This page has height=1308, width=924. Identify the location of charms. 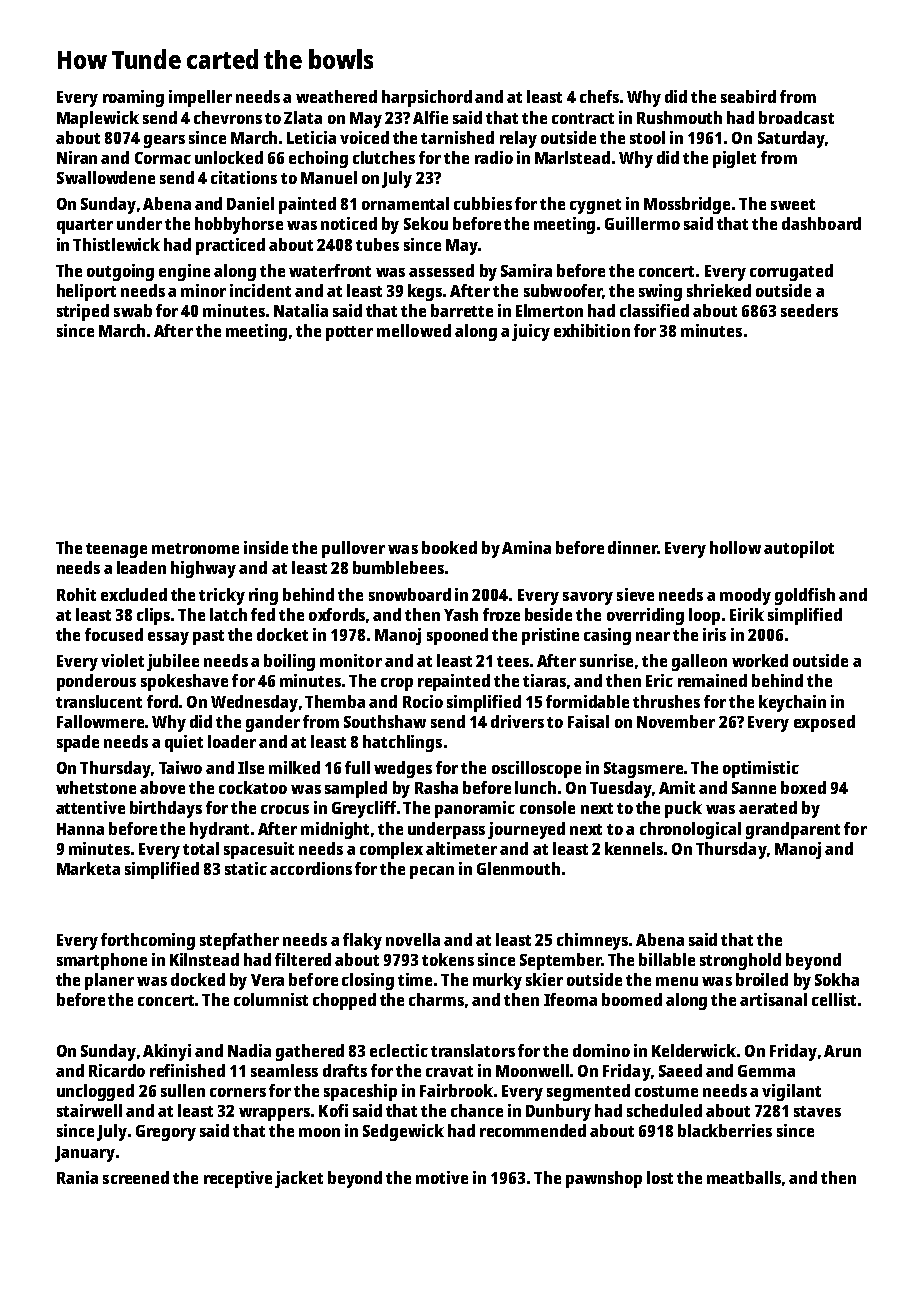
(436, 999).
